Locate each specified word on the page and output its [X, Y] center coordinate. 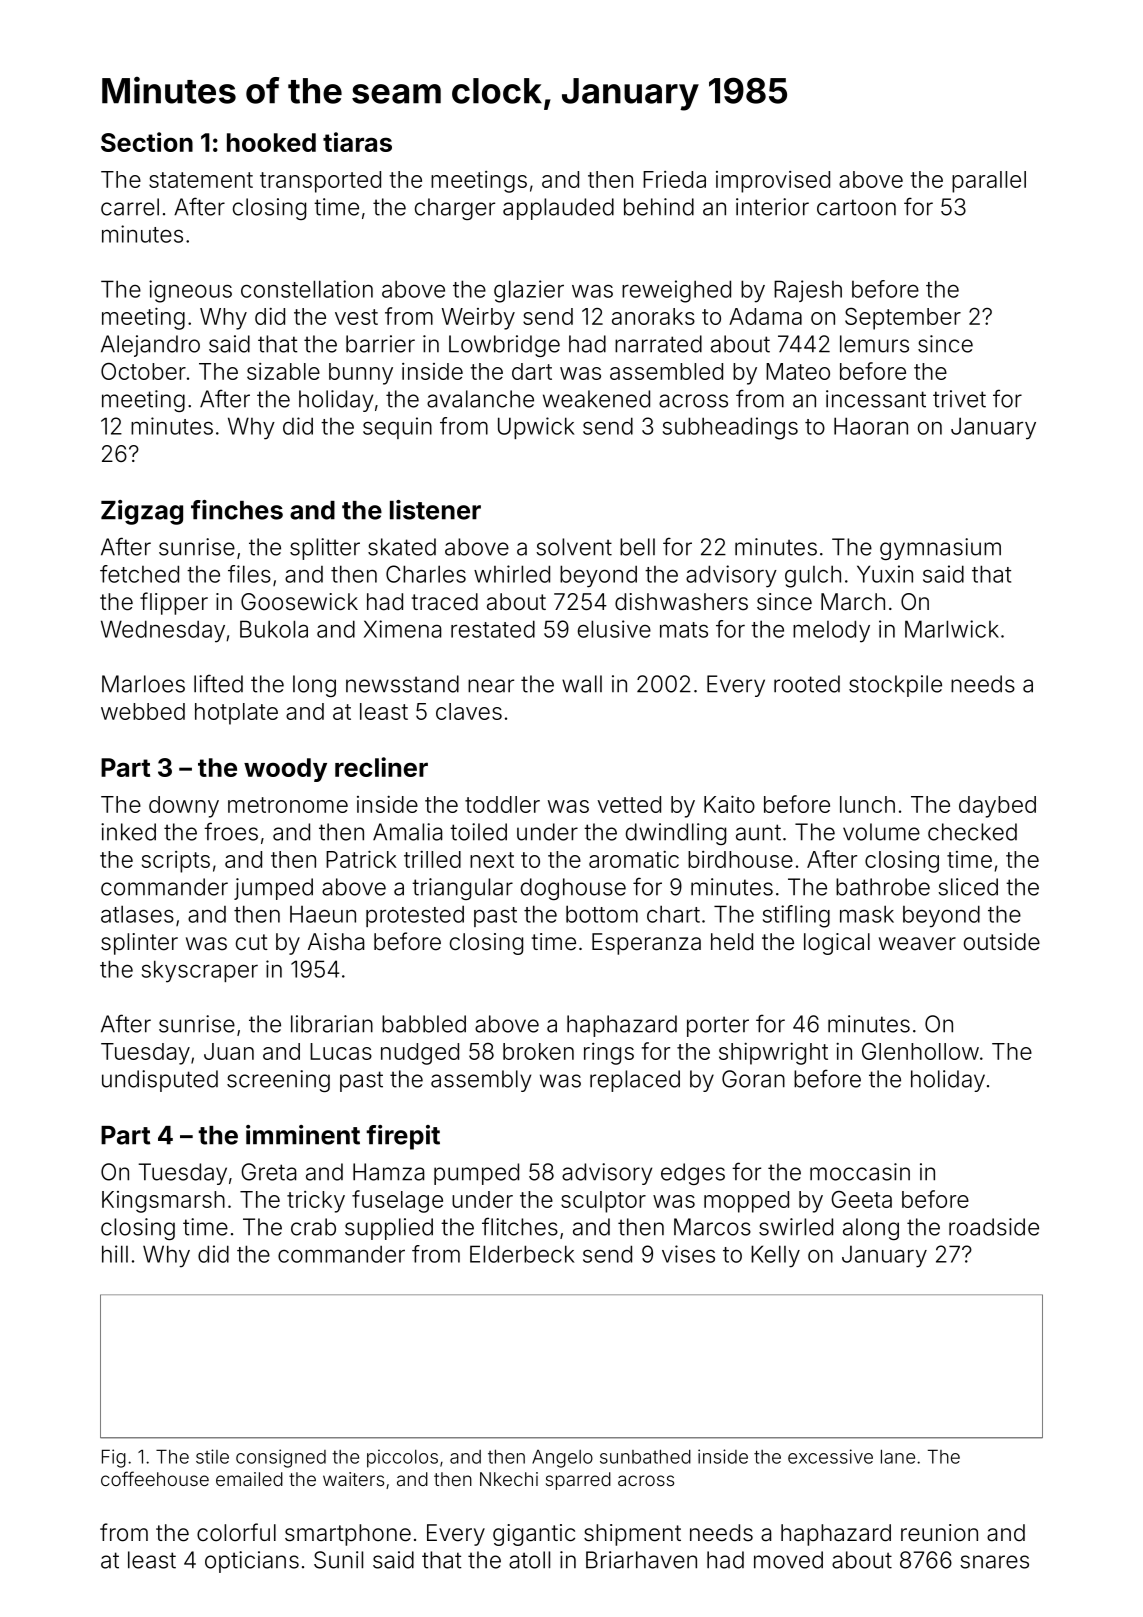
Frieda [674, 179]
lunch [867, 804]
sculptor [603, 1202]
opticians [252, 1562]
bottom [602, 914]
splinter [139, 944]
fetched [139, 574]
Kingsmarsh [163, 1202]
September [903, 319]
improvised [773, 182]
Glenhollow [920, 1051]
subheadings [730, 428]
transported [320, 182]
